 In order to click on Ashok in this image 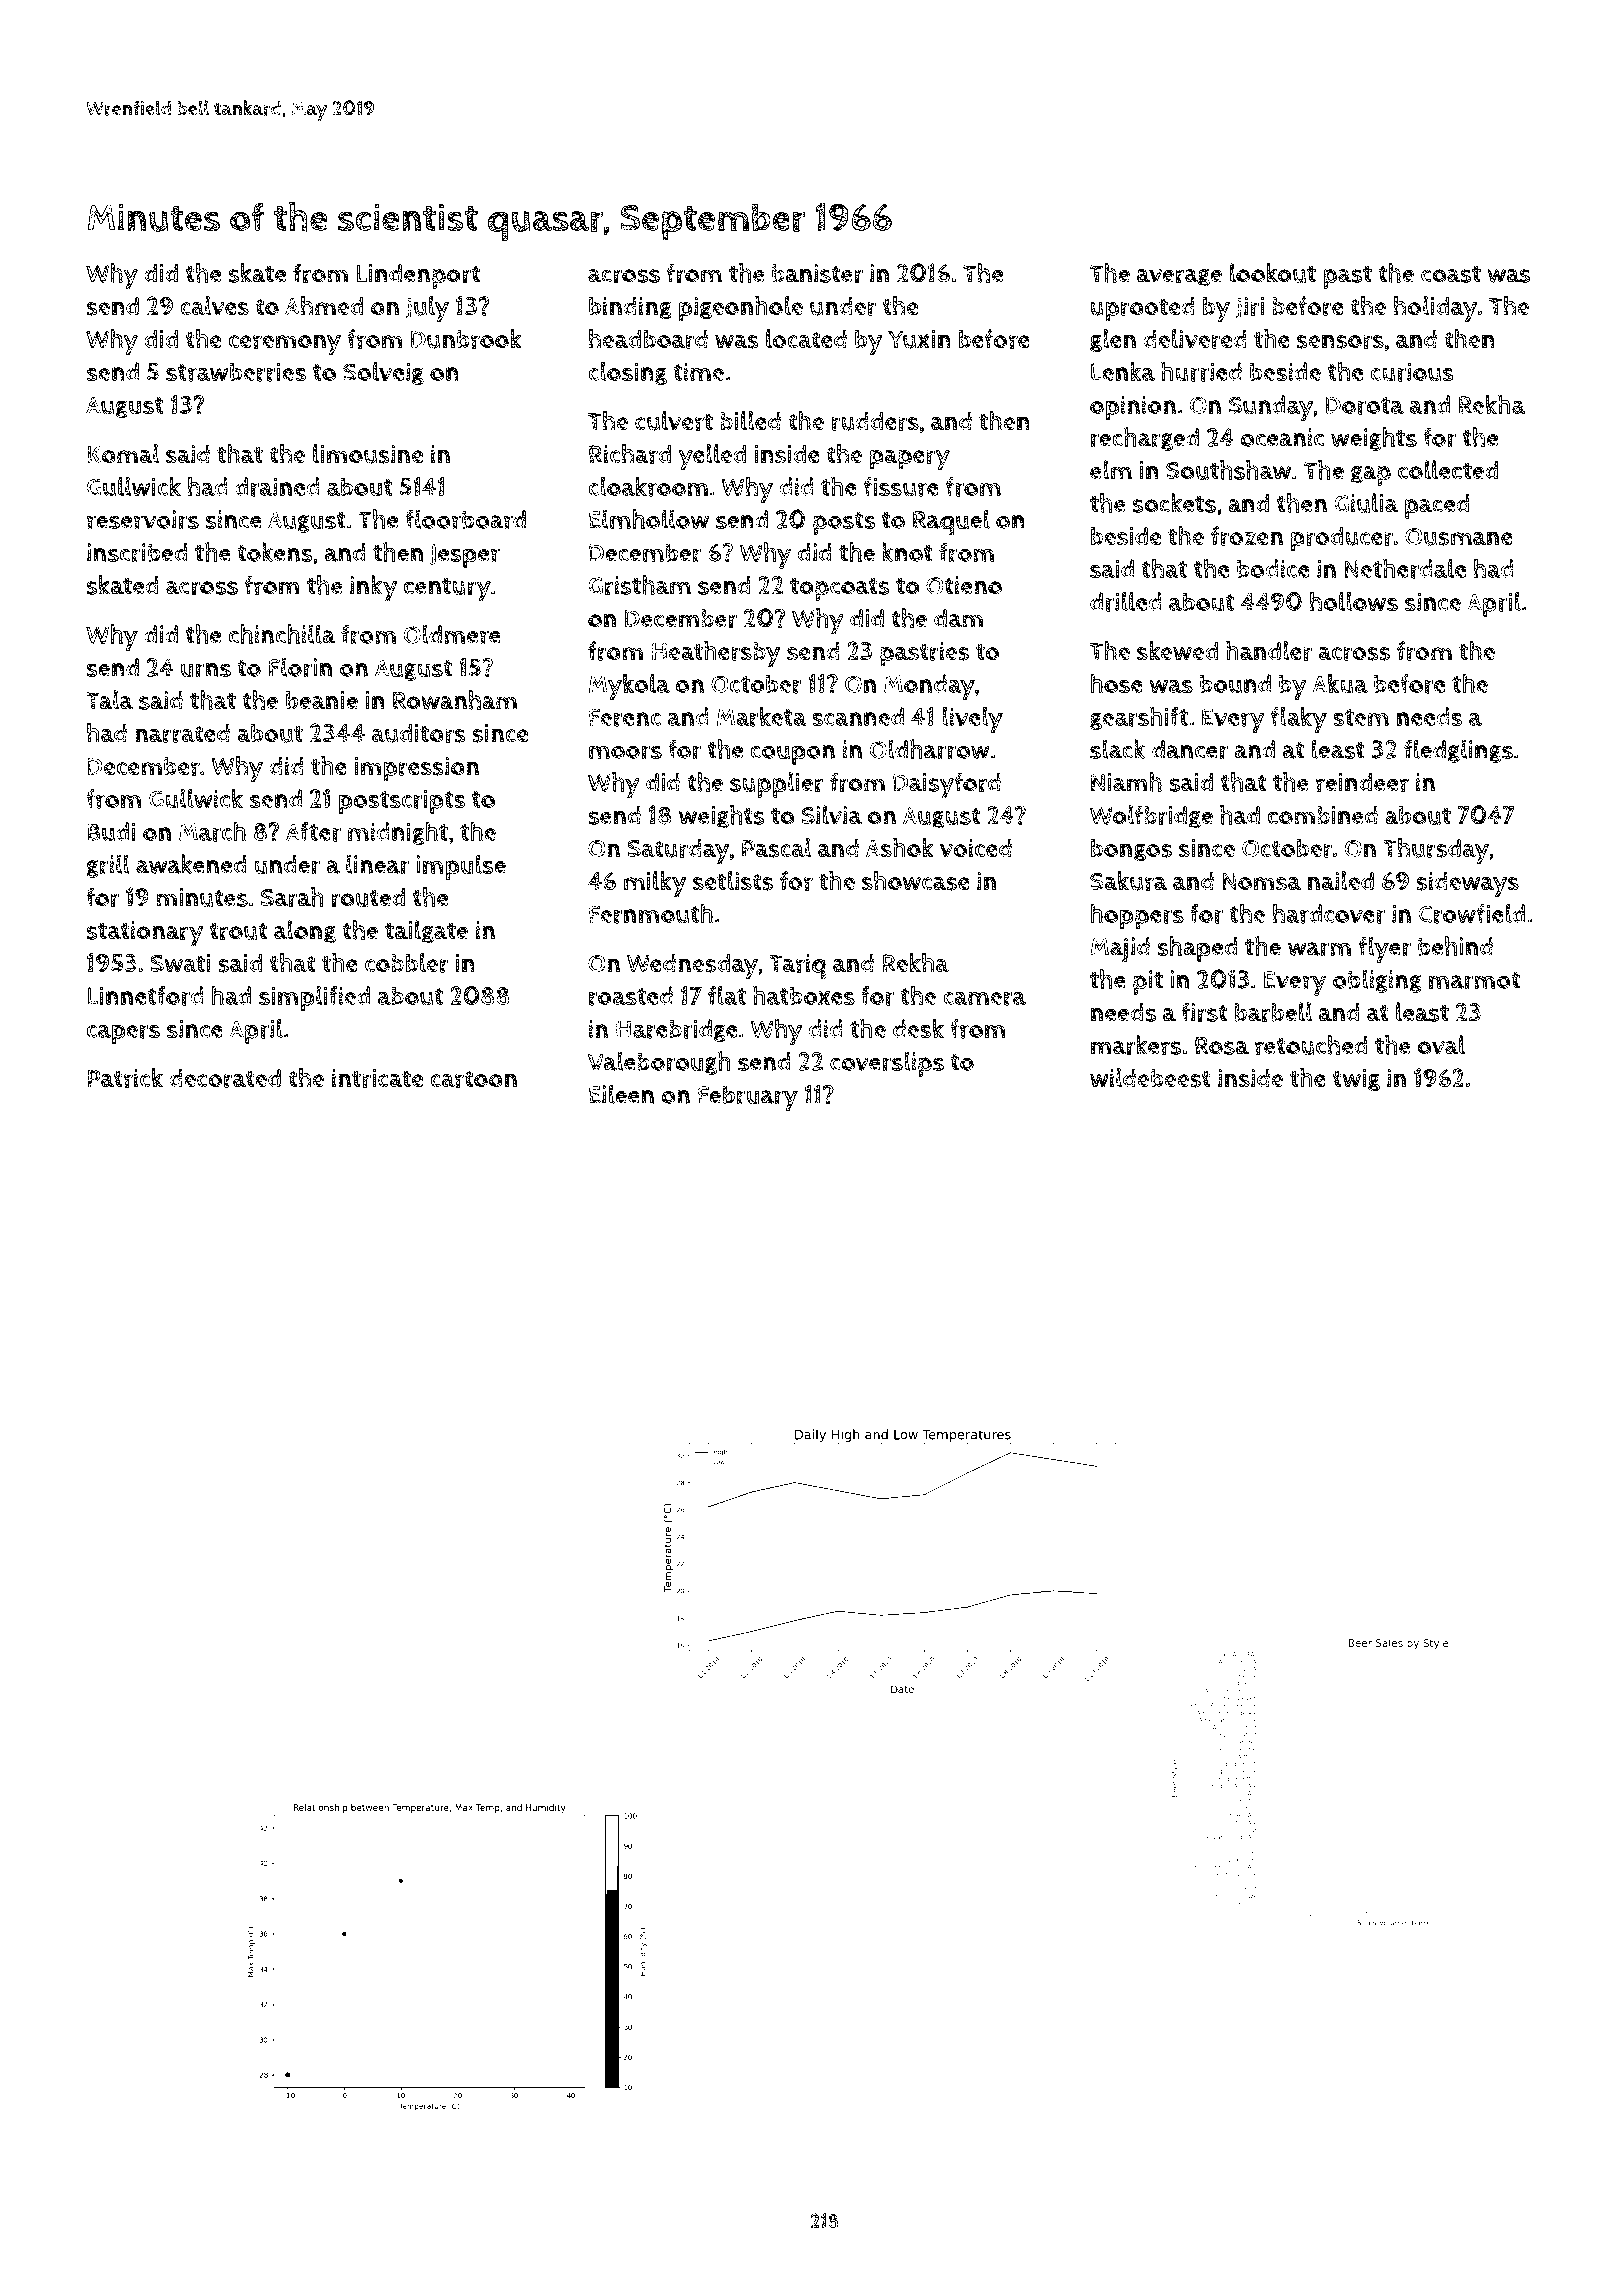, I will do `click(900, 848)`.
